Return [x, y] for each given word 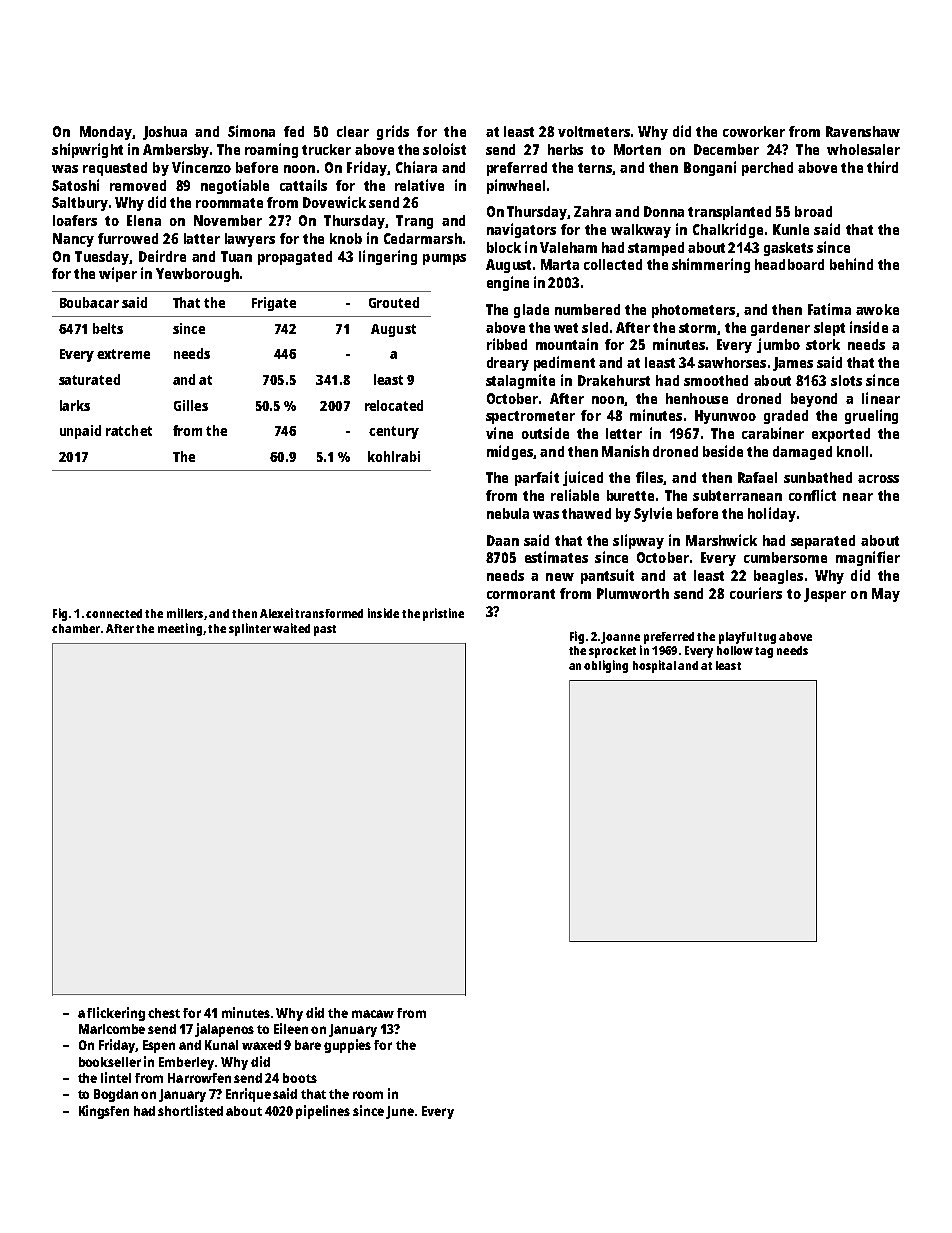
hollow [735, 650]
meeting [180, 629]
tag [764, 652]
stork [823, 344]
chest [164, 1013]
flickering [116, 1014]
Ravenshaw [863, 131]
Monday [106, 133]
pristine [443, 614]
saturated [89, 379]
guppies [347, 1046]
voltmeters [594, 131]
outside [545, 433]
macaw [373, 1014]
